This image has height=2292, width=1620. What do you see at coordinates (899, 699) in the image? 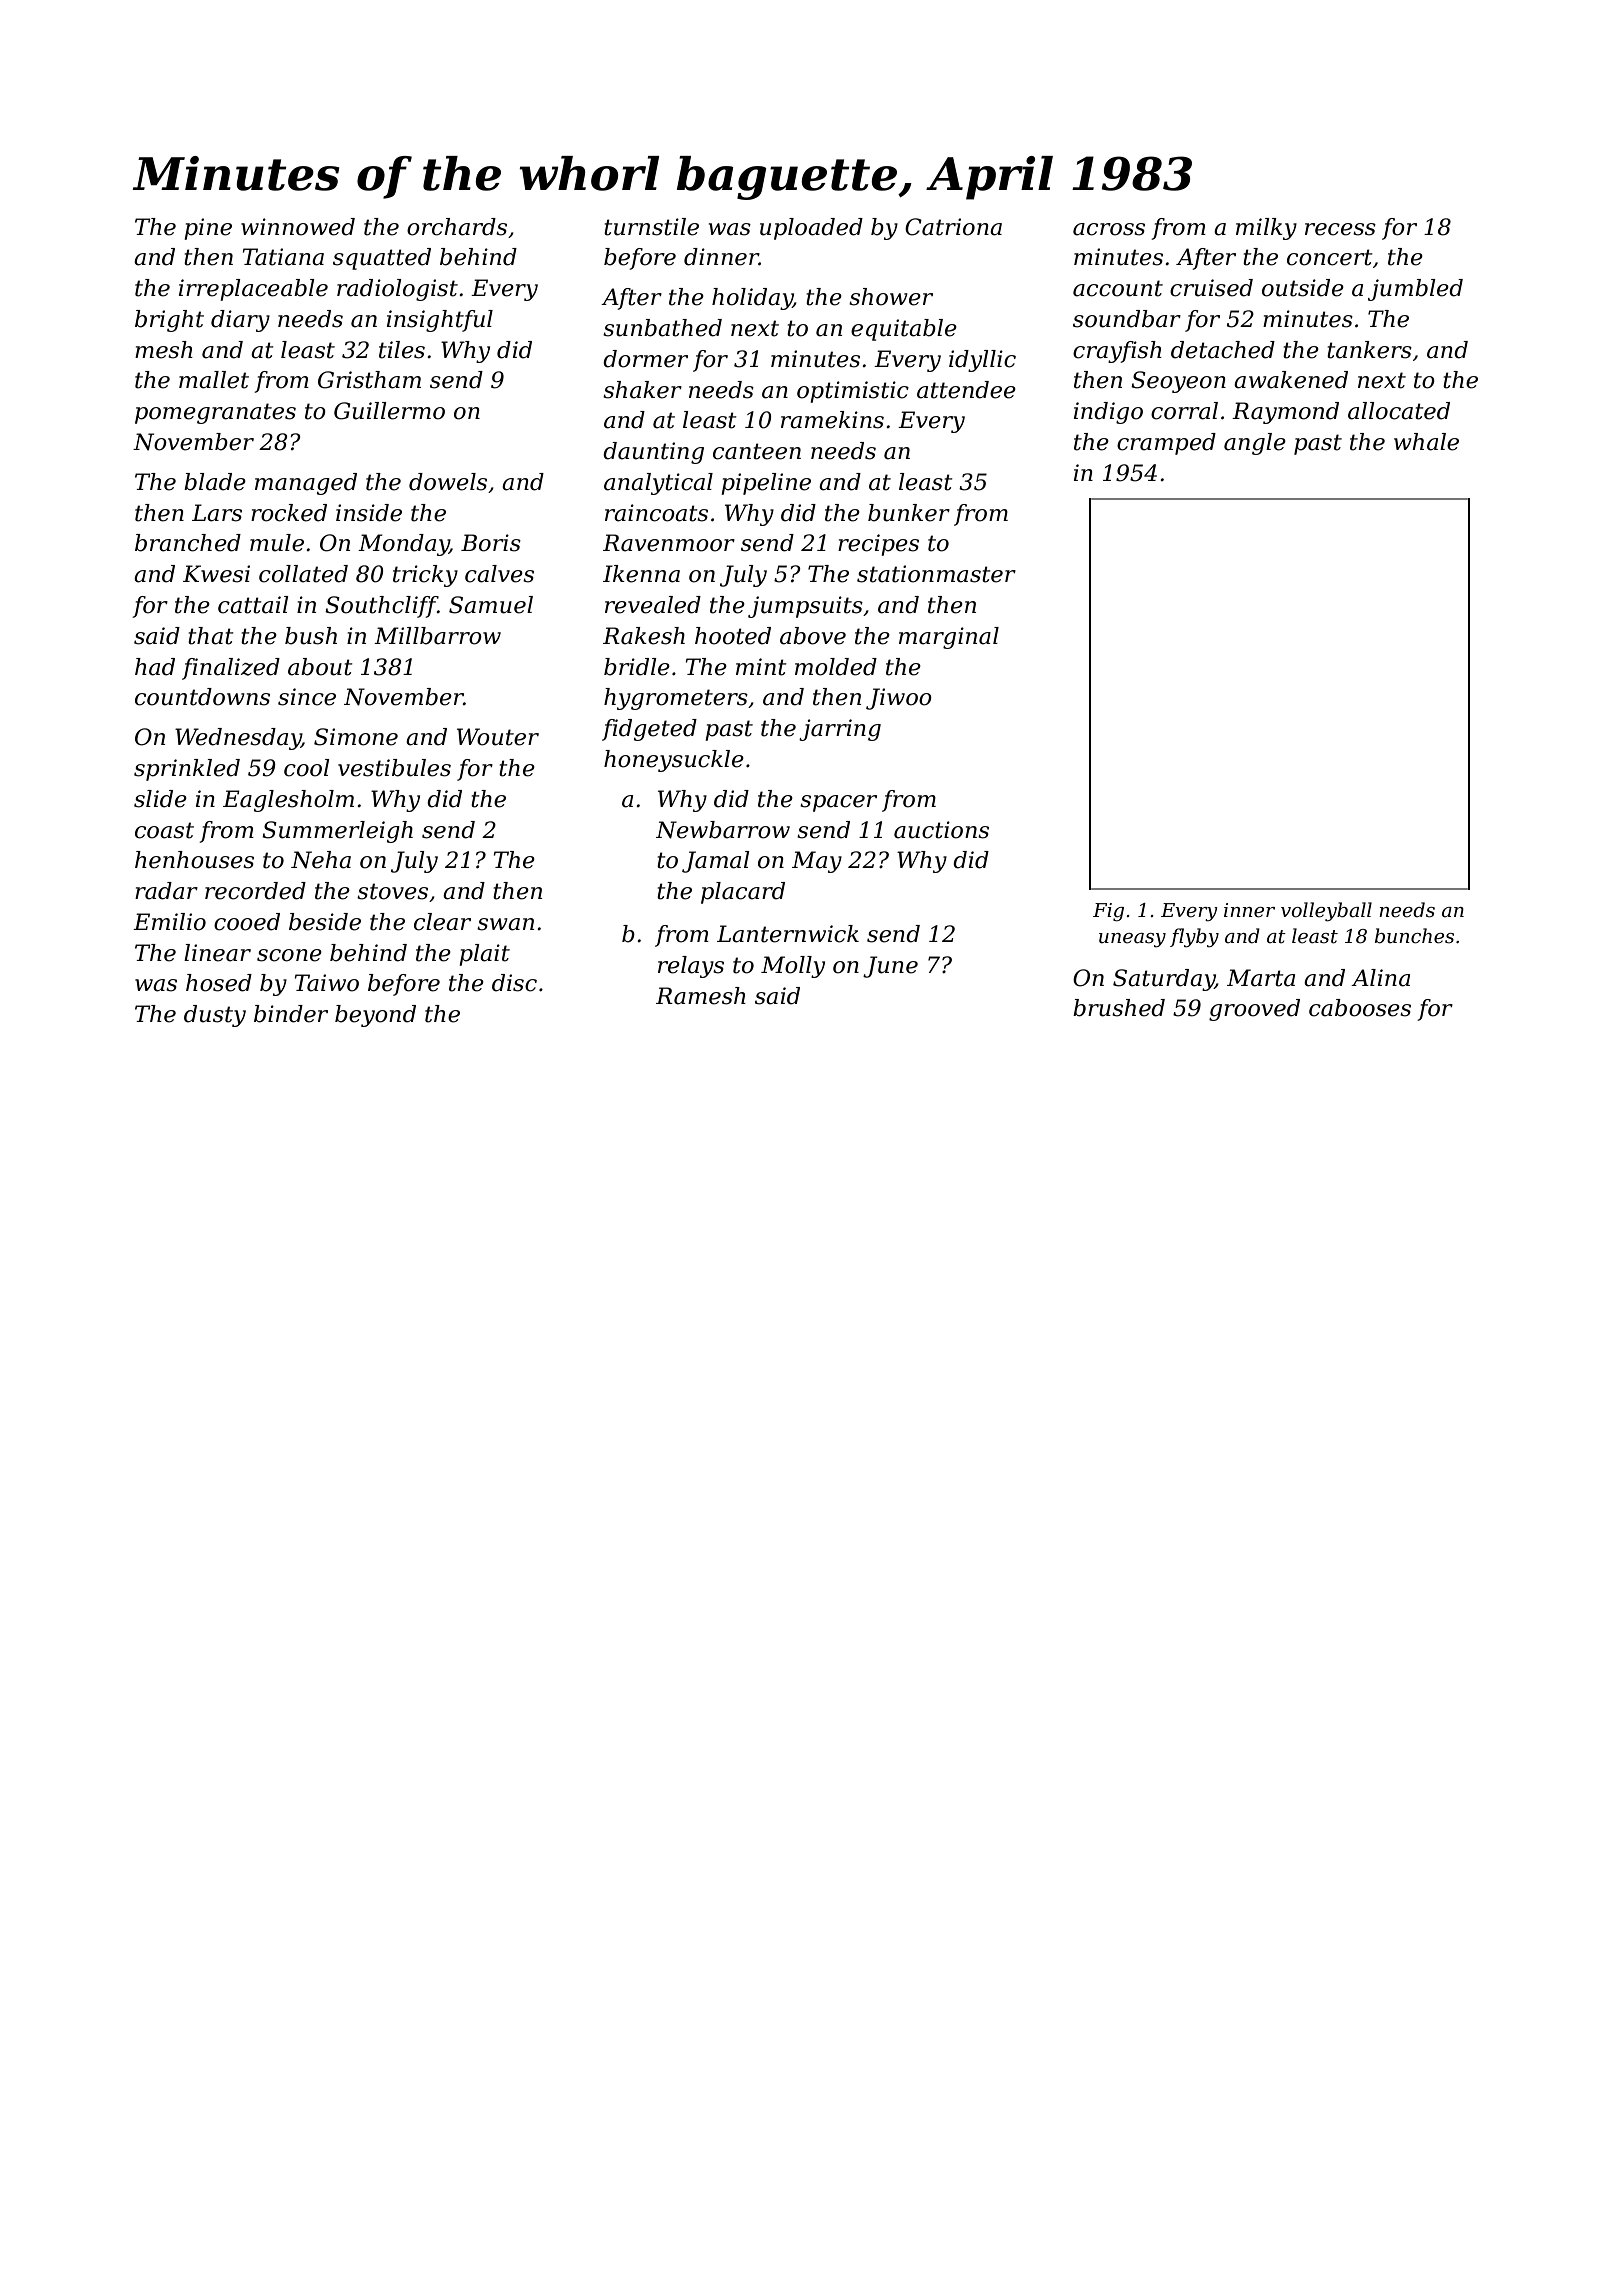
I see `Jiwoo` at bounding box center [899, 699].
